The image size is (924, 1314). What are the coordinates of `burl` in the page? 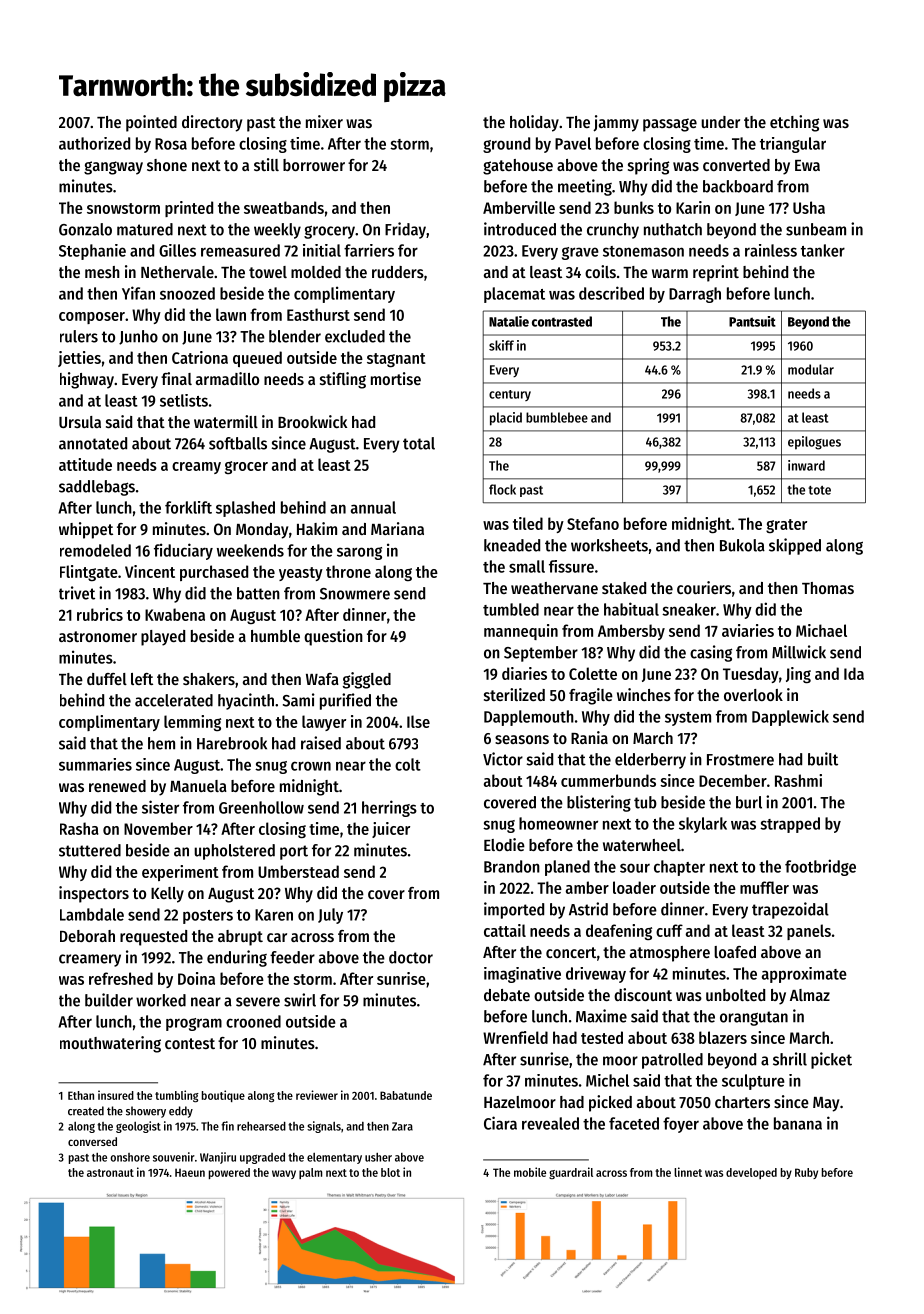 It's located at (749, 802).
